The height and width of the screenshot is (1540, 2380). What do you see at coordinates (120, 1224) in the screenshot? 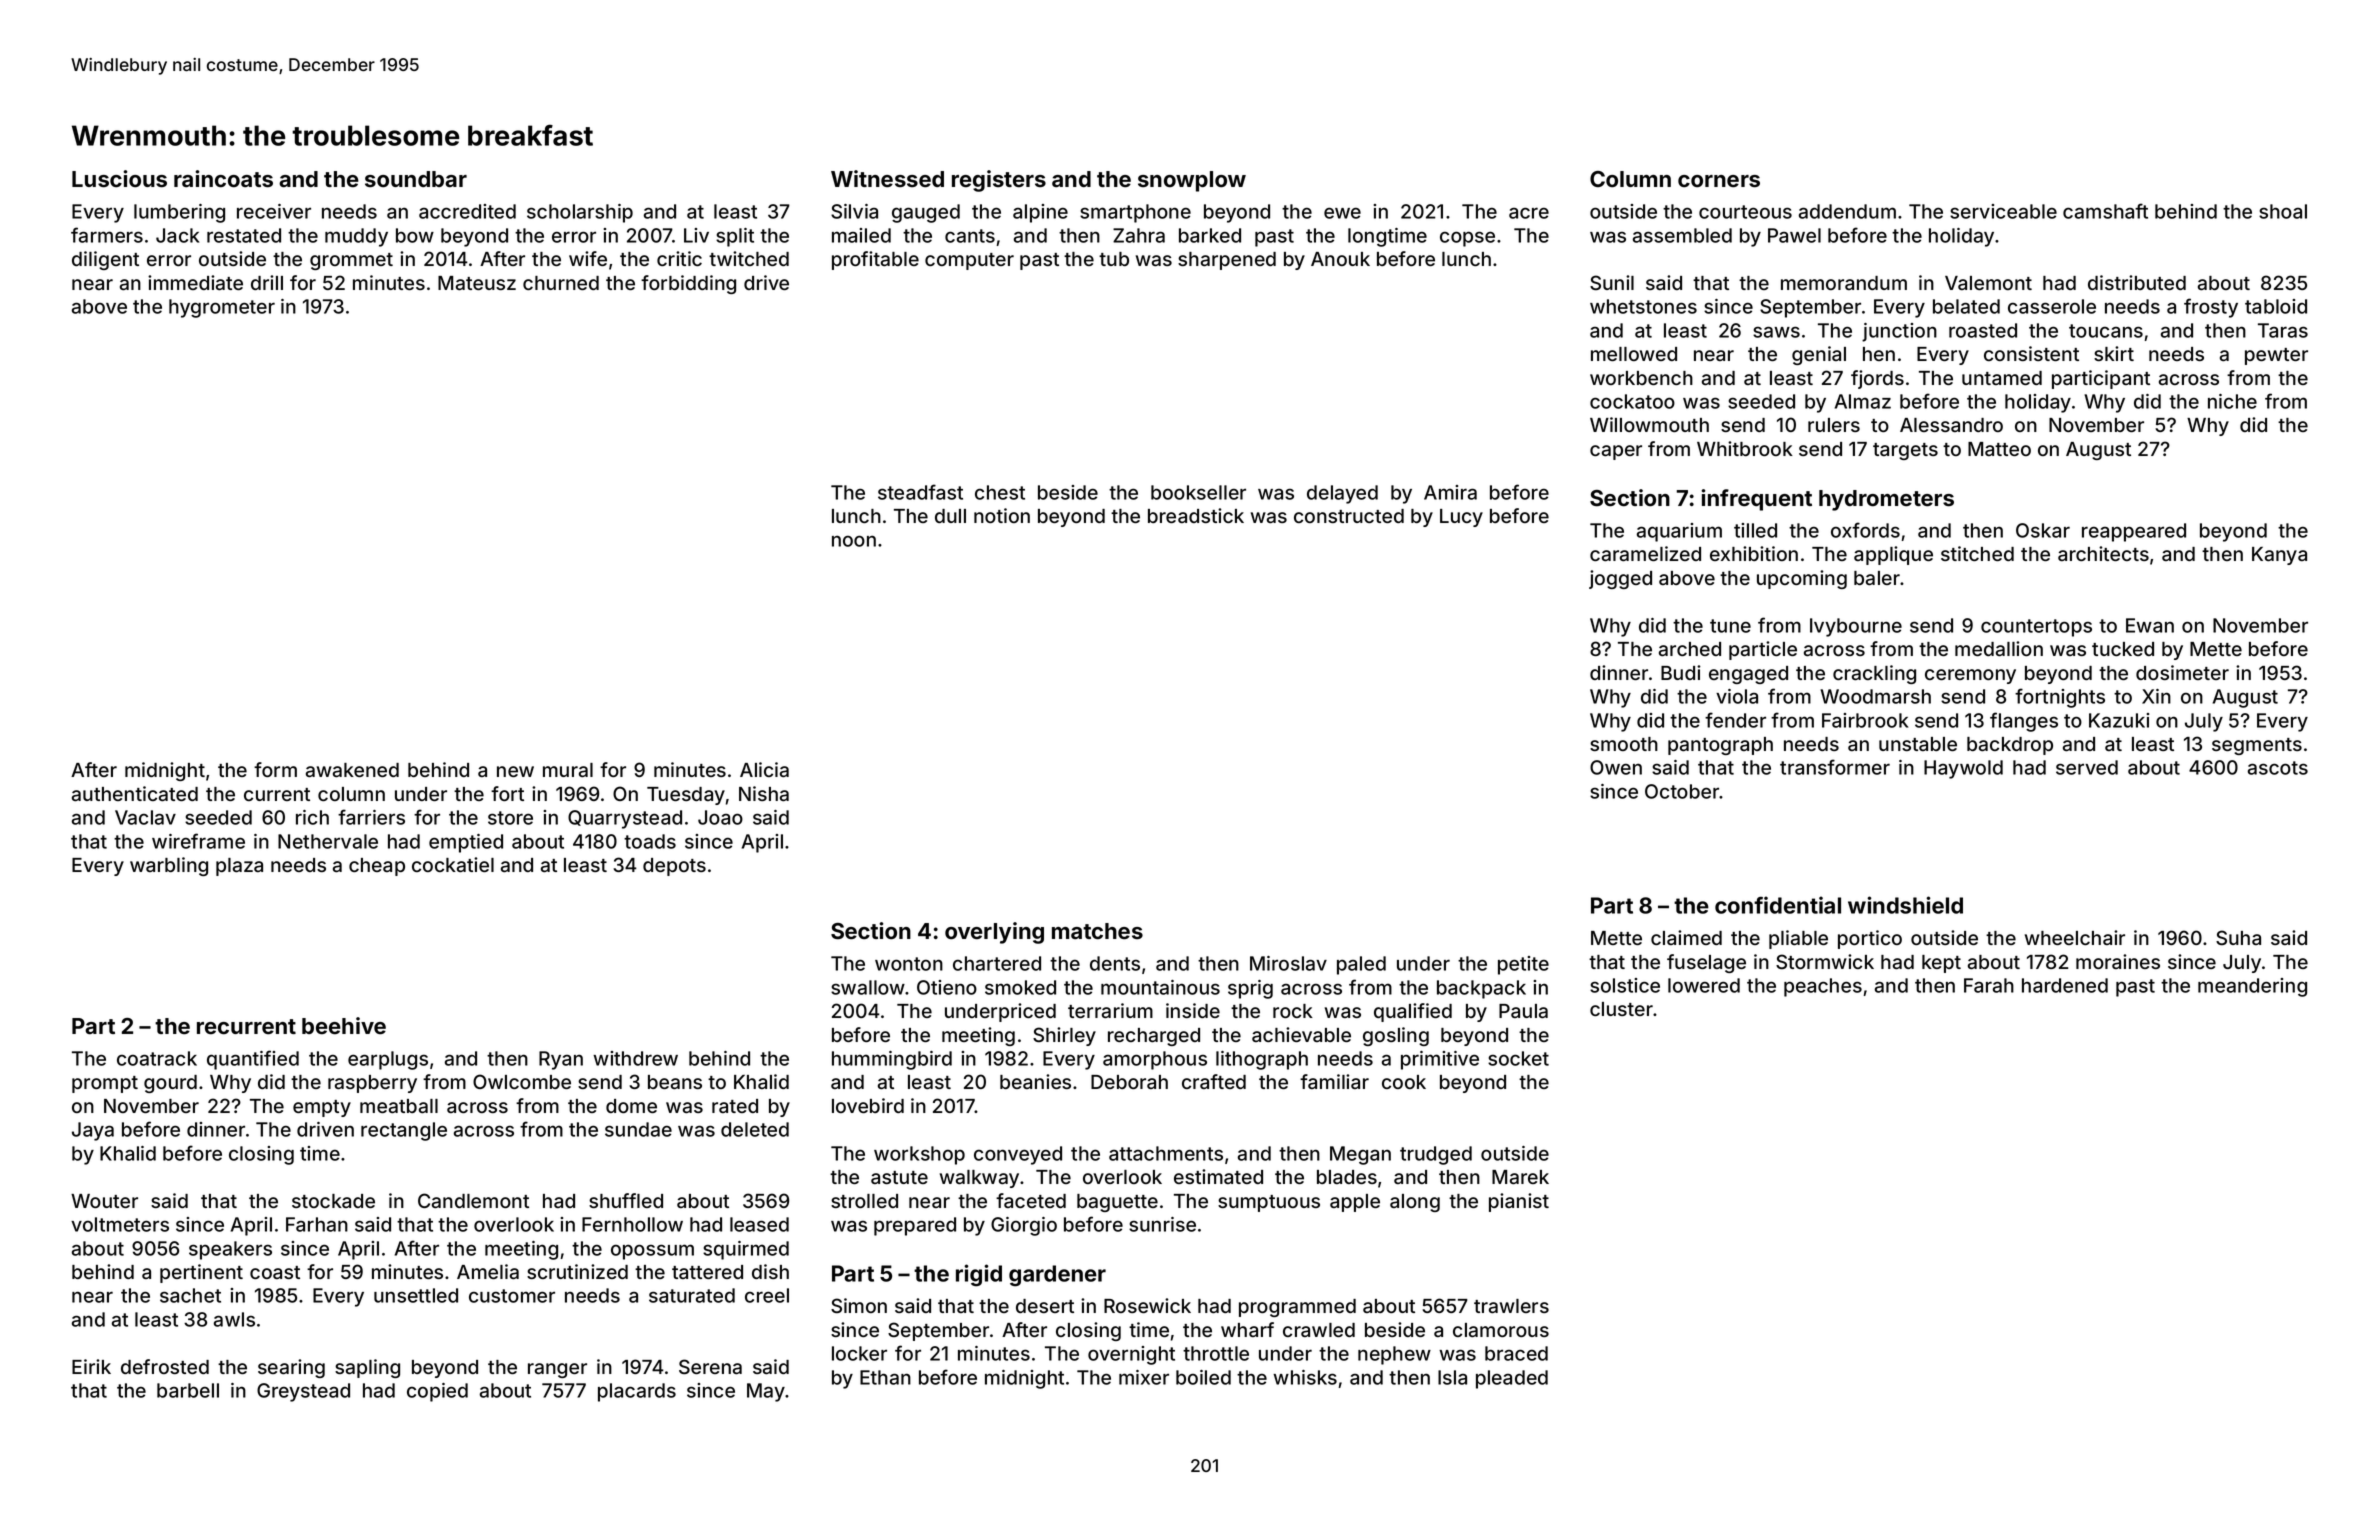
I see `voltmeters` at bounding box center [120, 1224].
